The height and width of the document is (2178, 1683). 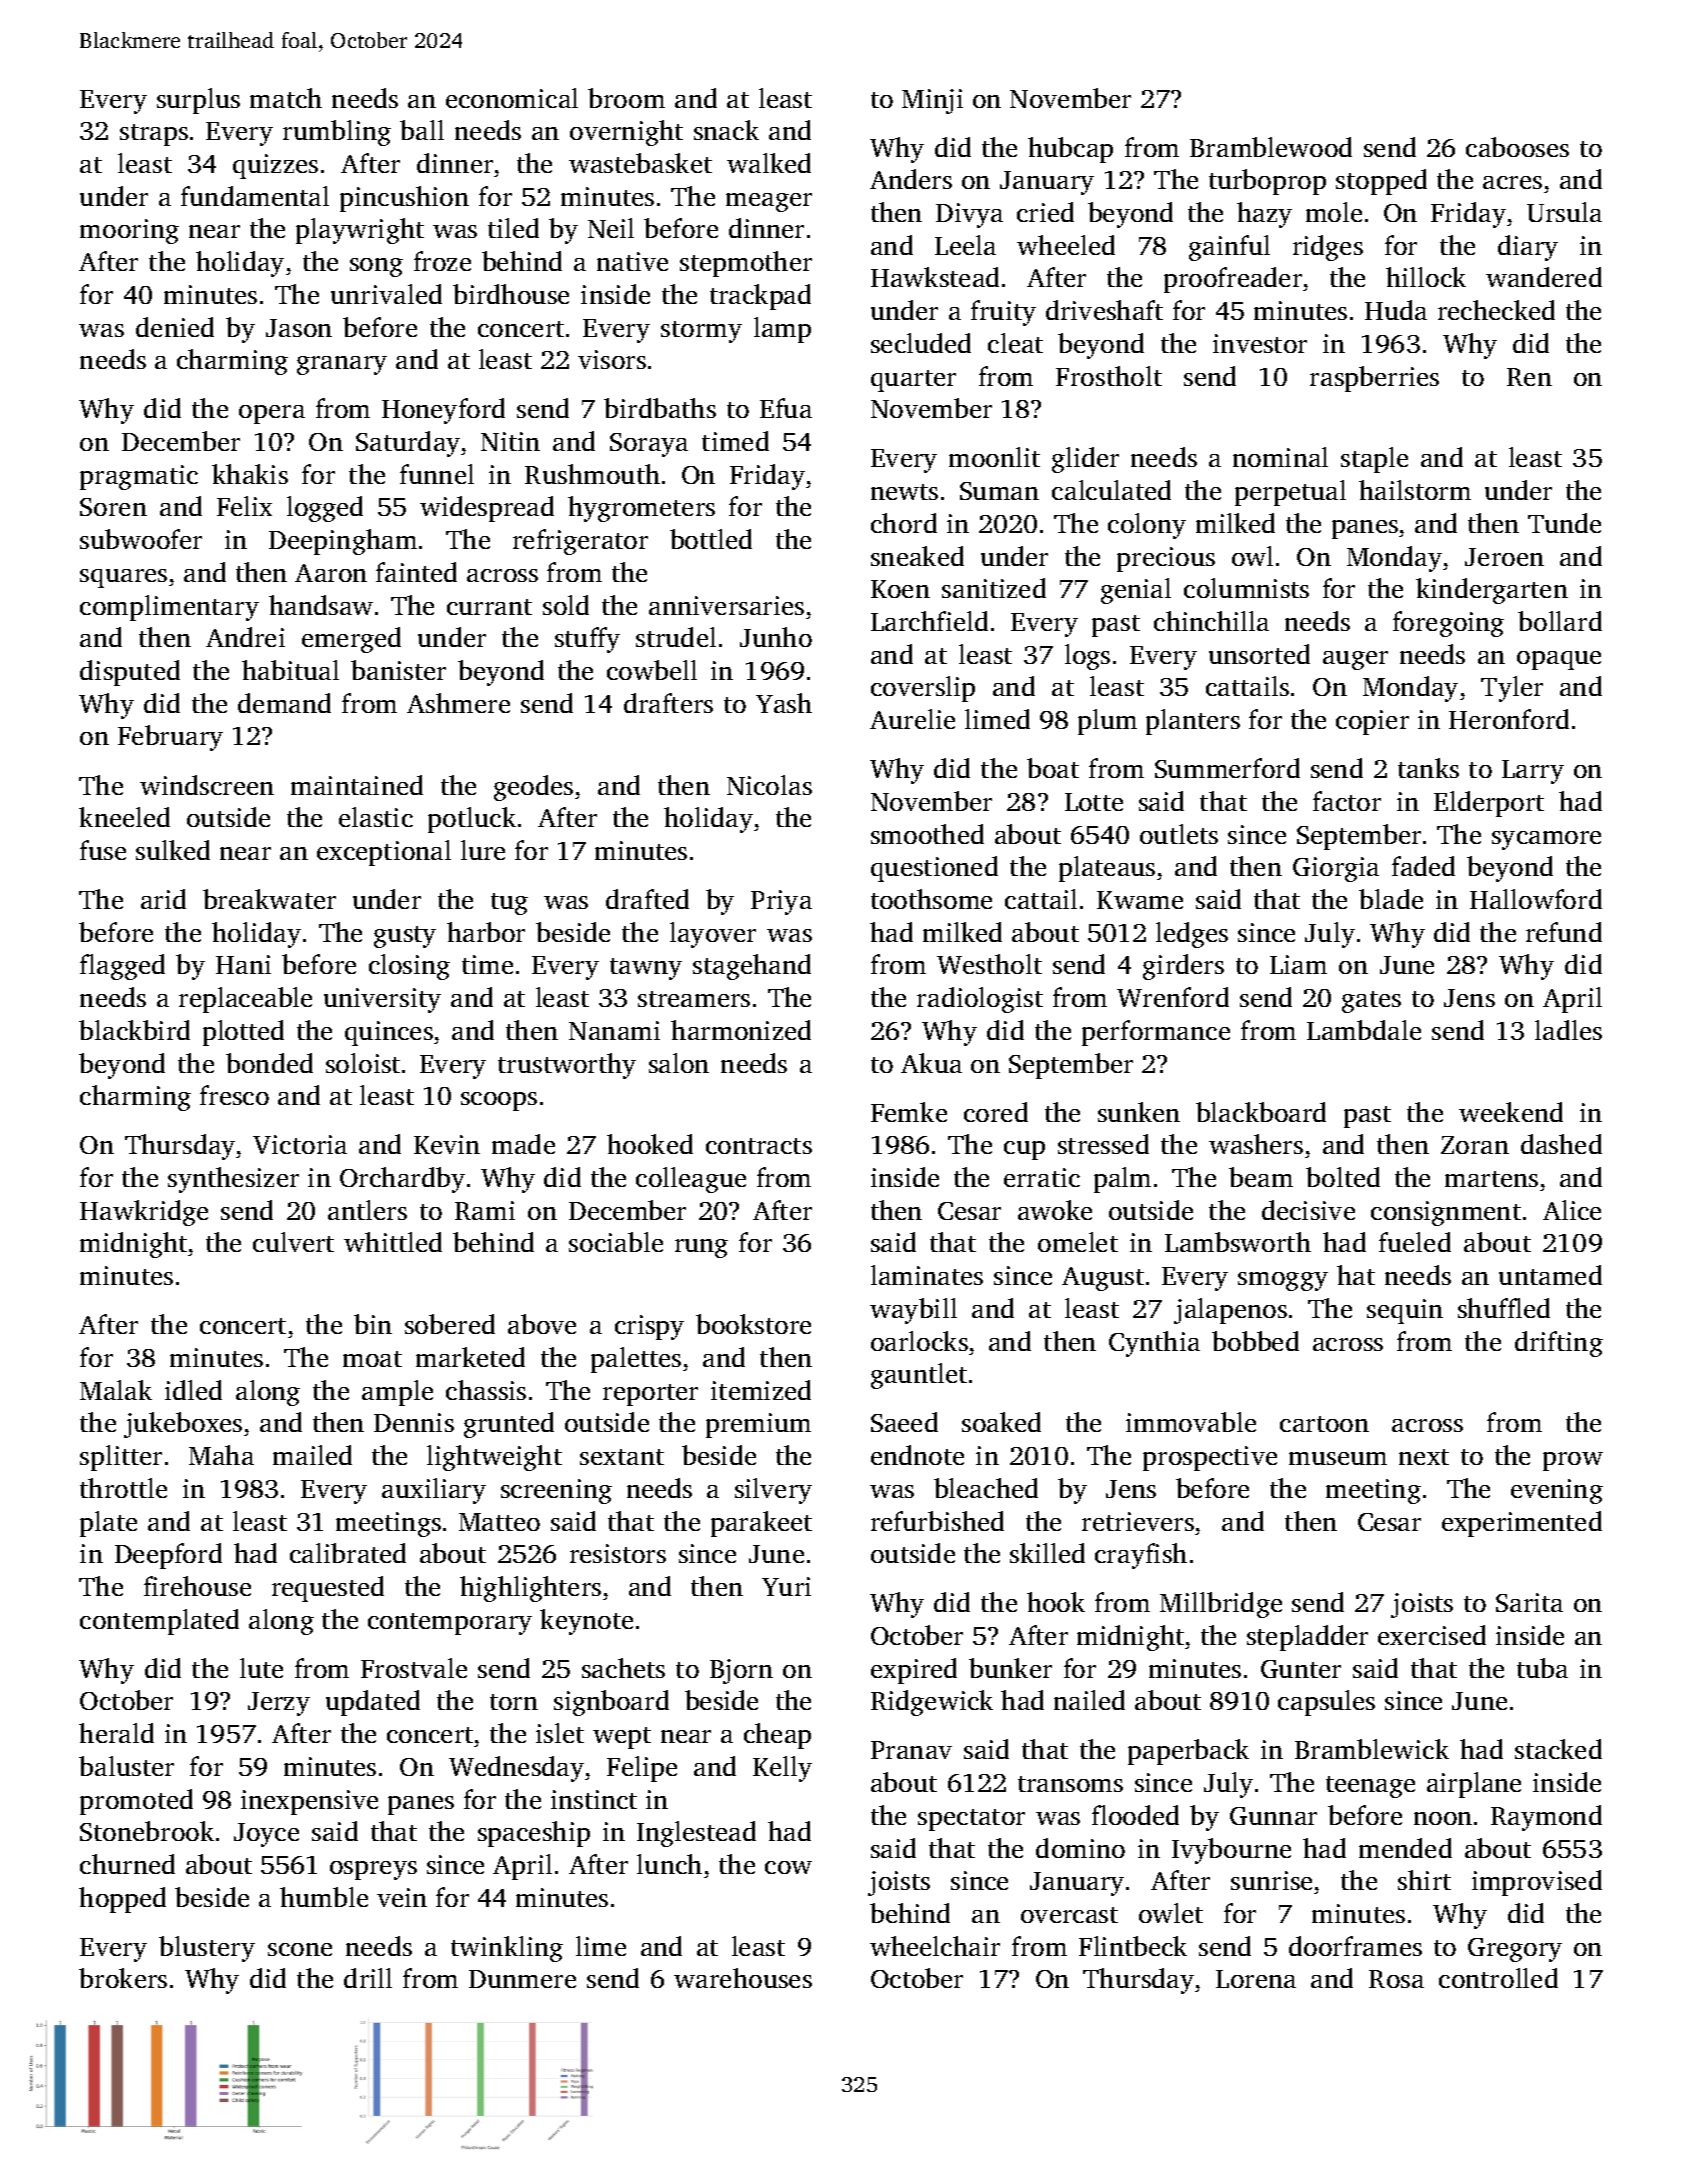 I want to click on moat, so click(x=372, y=1359).
